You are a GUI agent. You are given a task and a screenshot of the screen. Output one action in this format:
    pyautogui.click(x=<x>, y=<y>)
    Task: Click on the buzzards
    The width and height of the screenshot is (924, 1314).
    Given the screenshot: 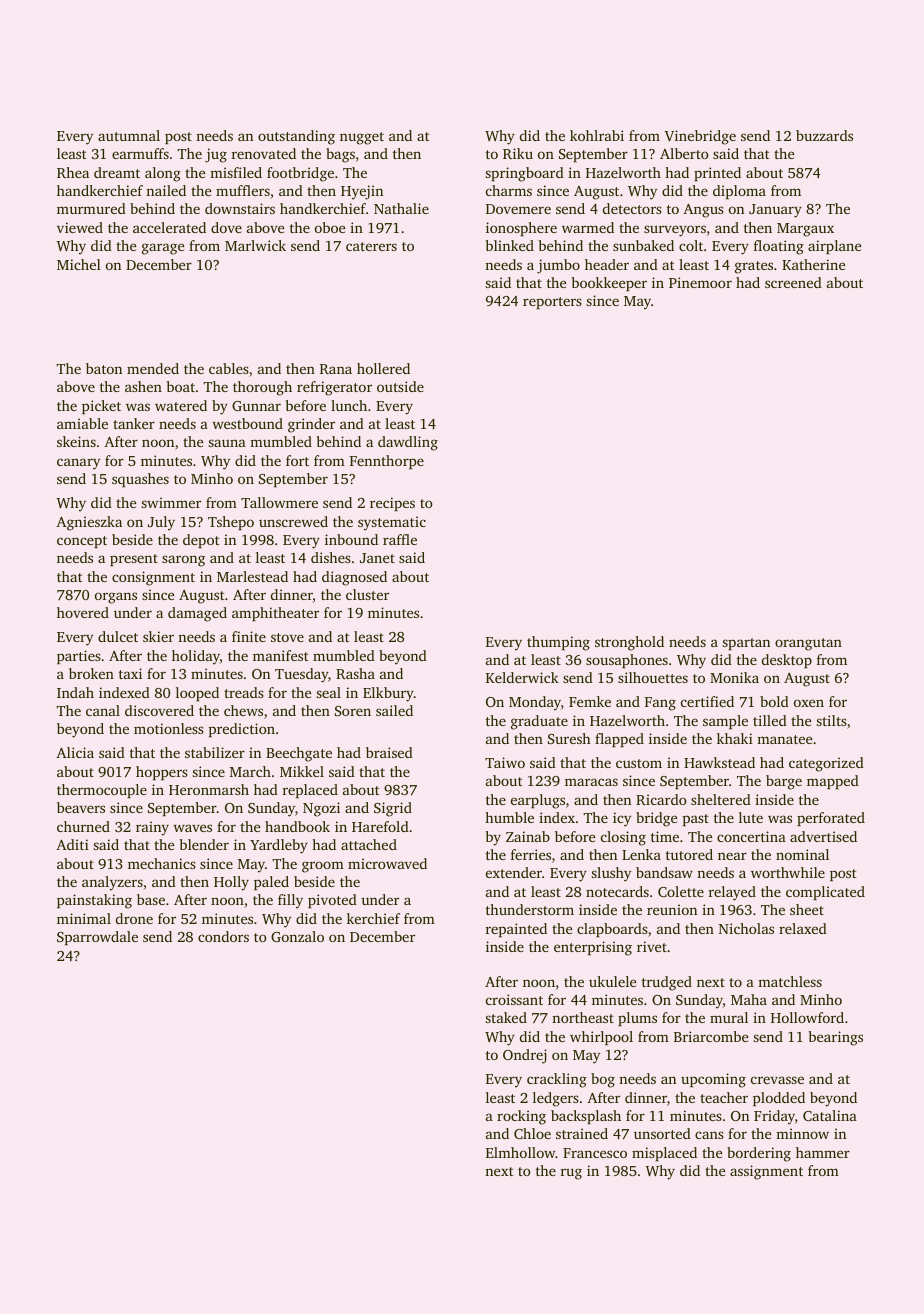 What is the action you would take?
    pyautogui.click(x=824, y=135)
